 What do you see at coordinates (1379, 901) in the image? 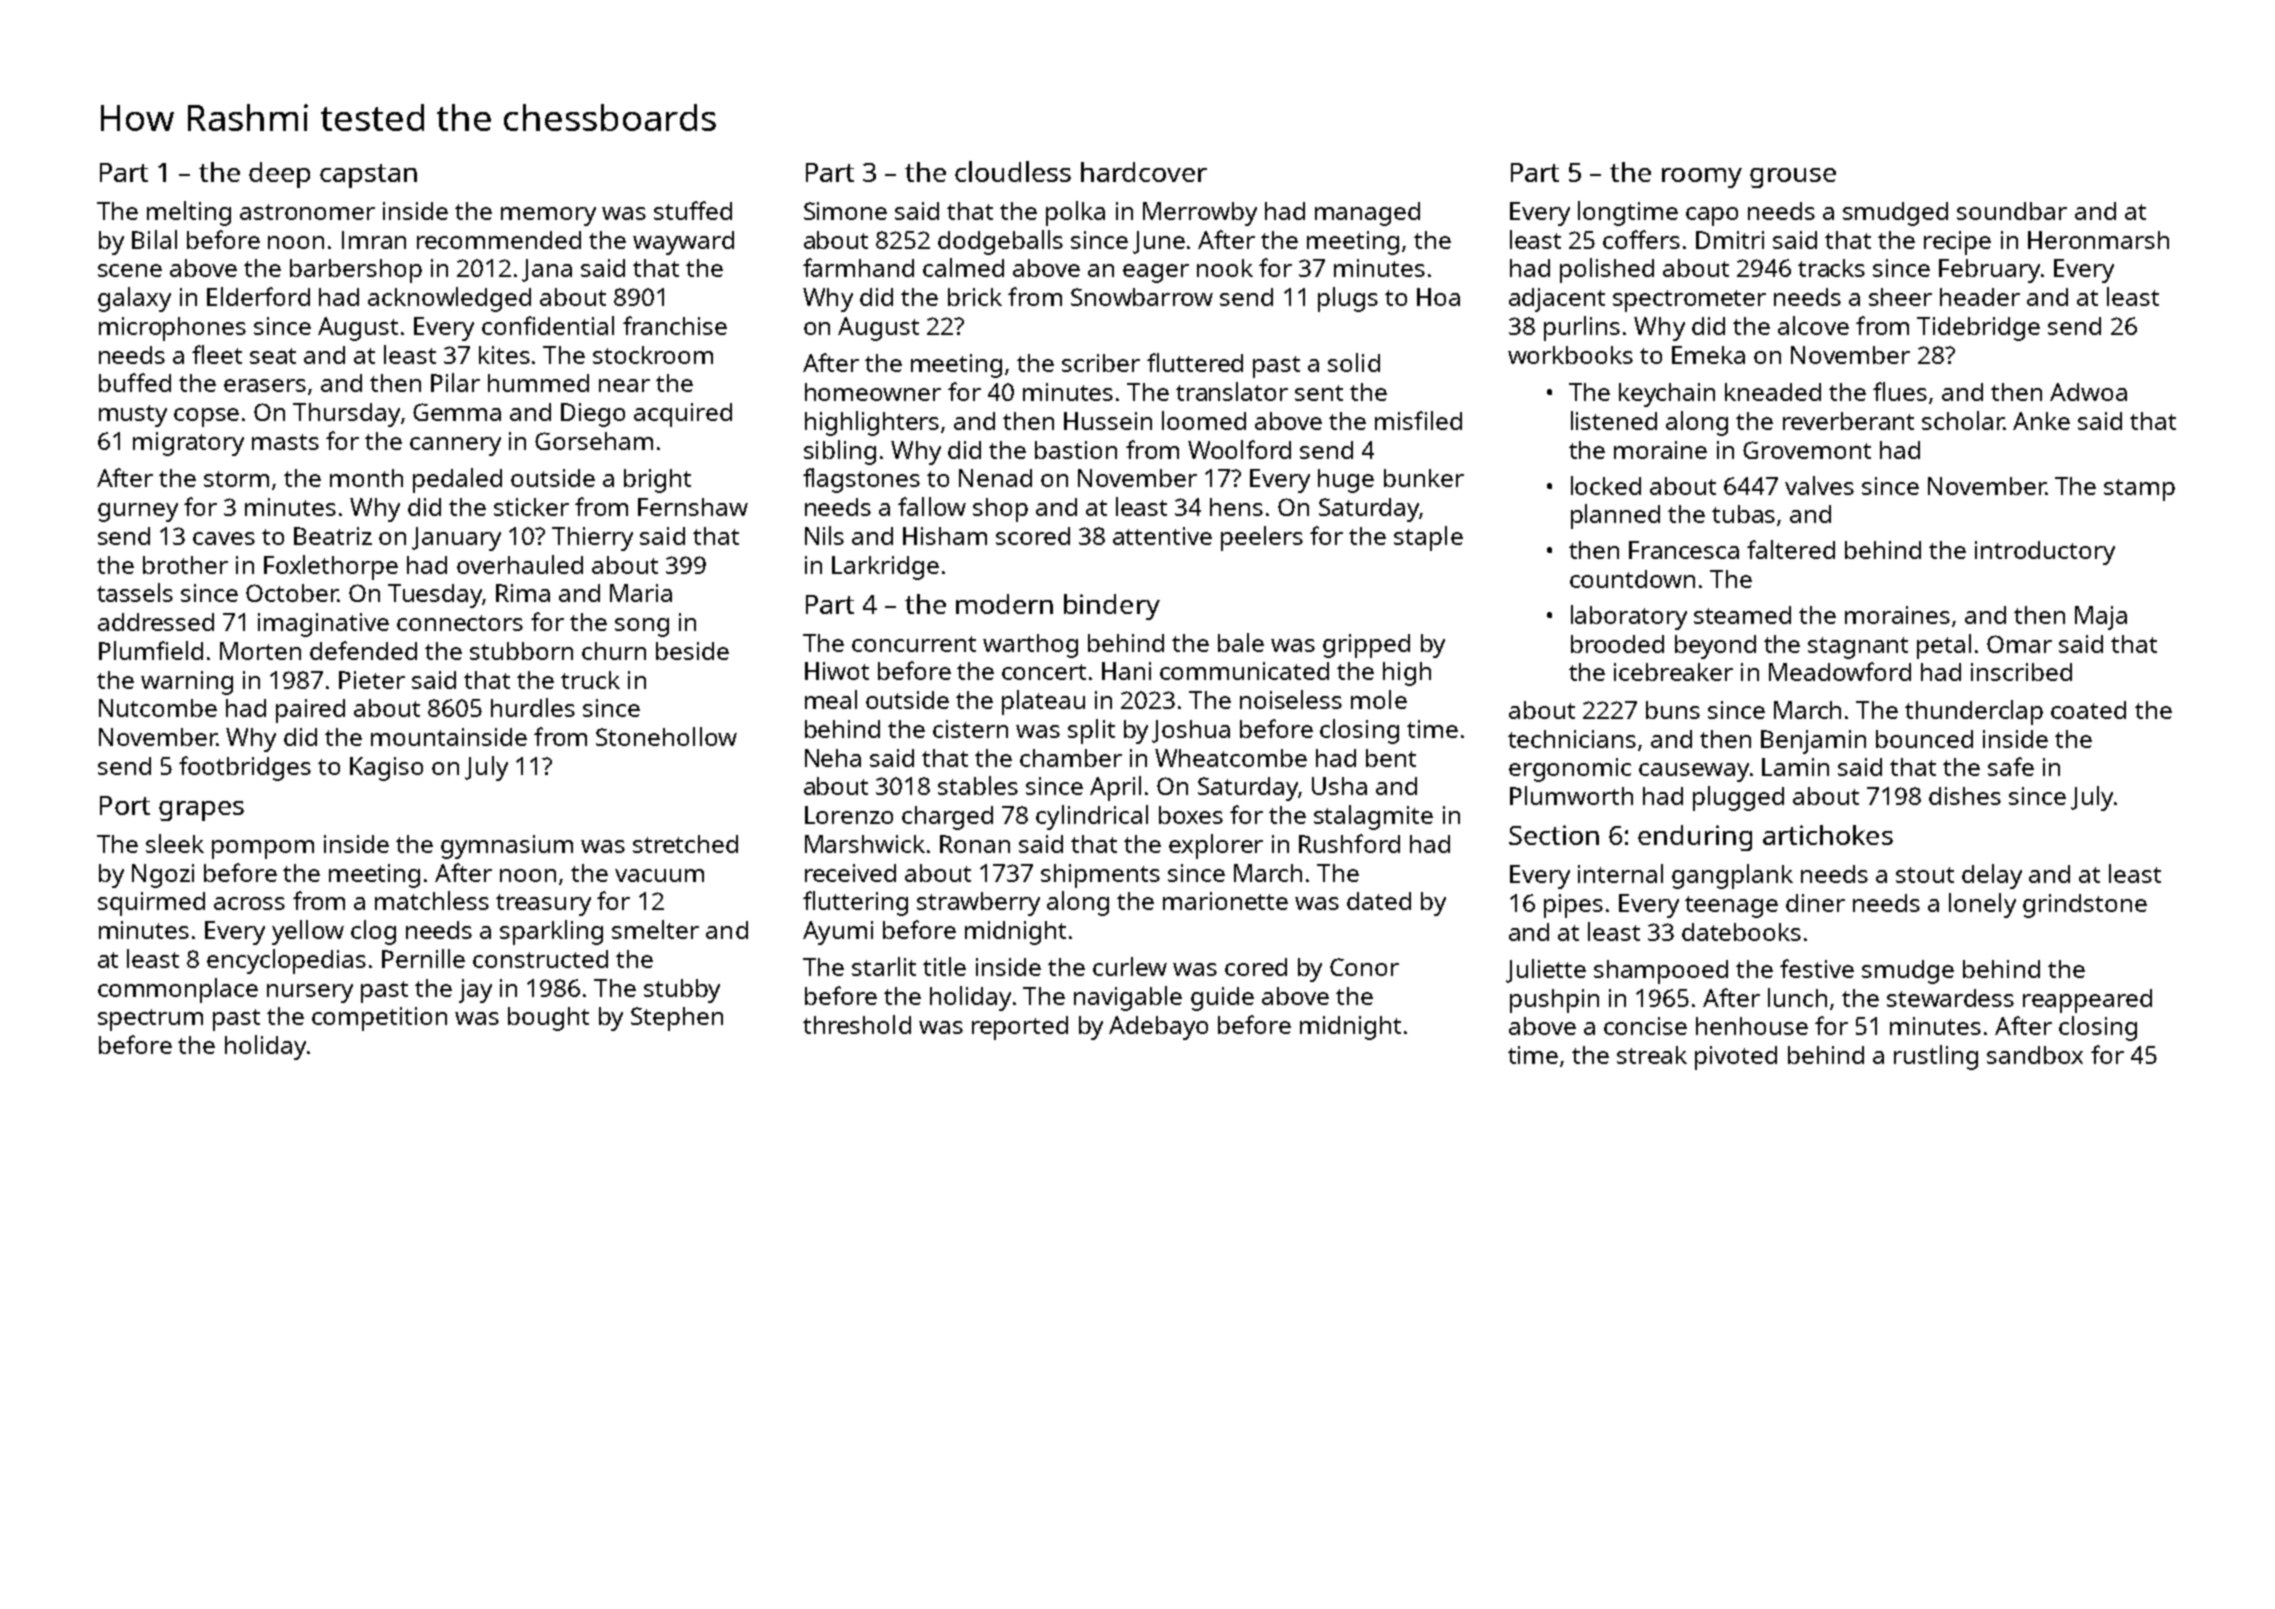
I see `dated` at bounding box center [1379, 901].
